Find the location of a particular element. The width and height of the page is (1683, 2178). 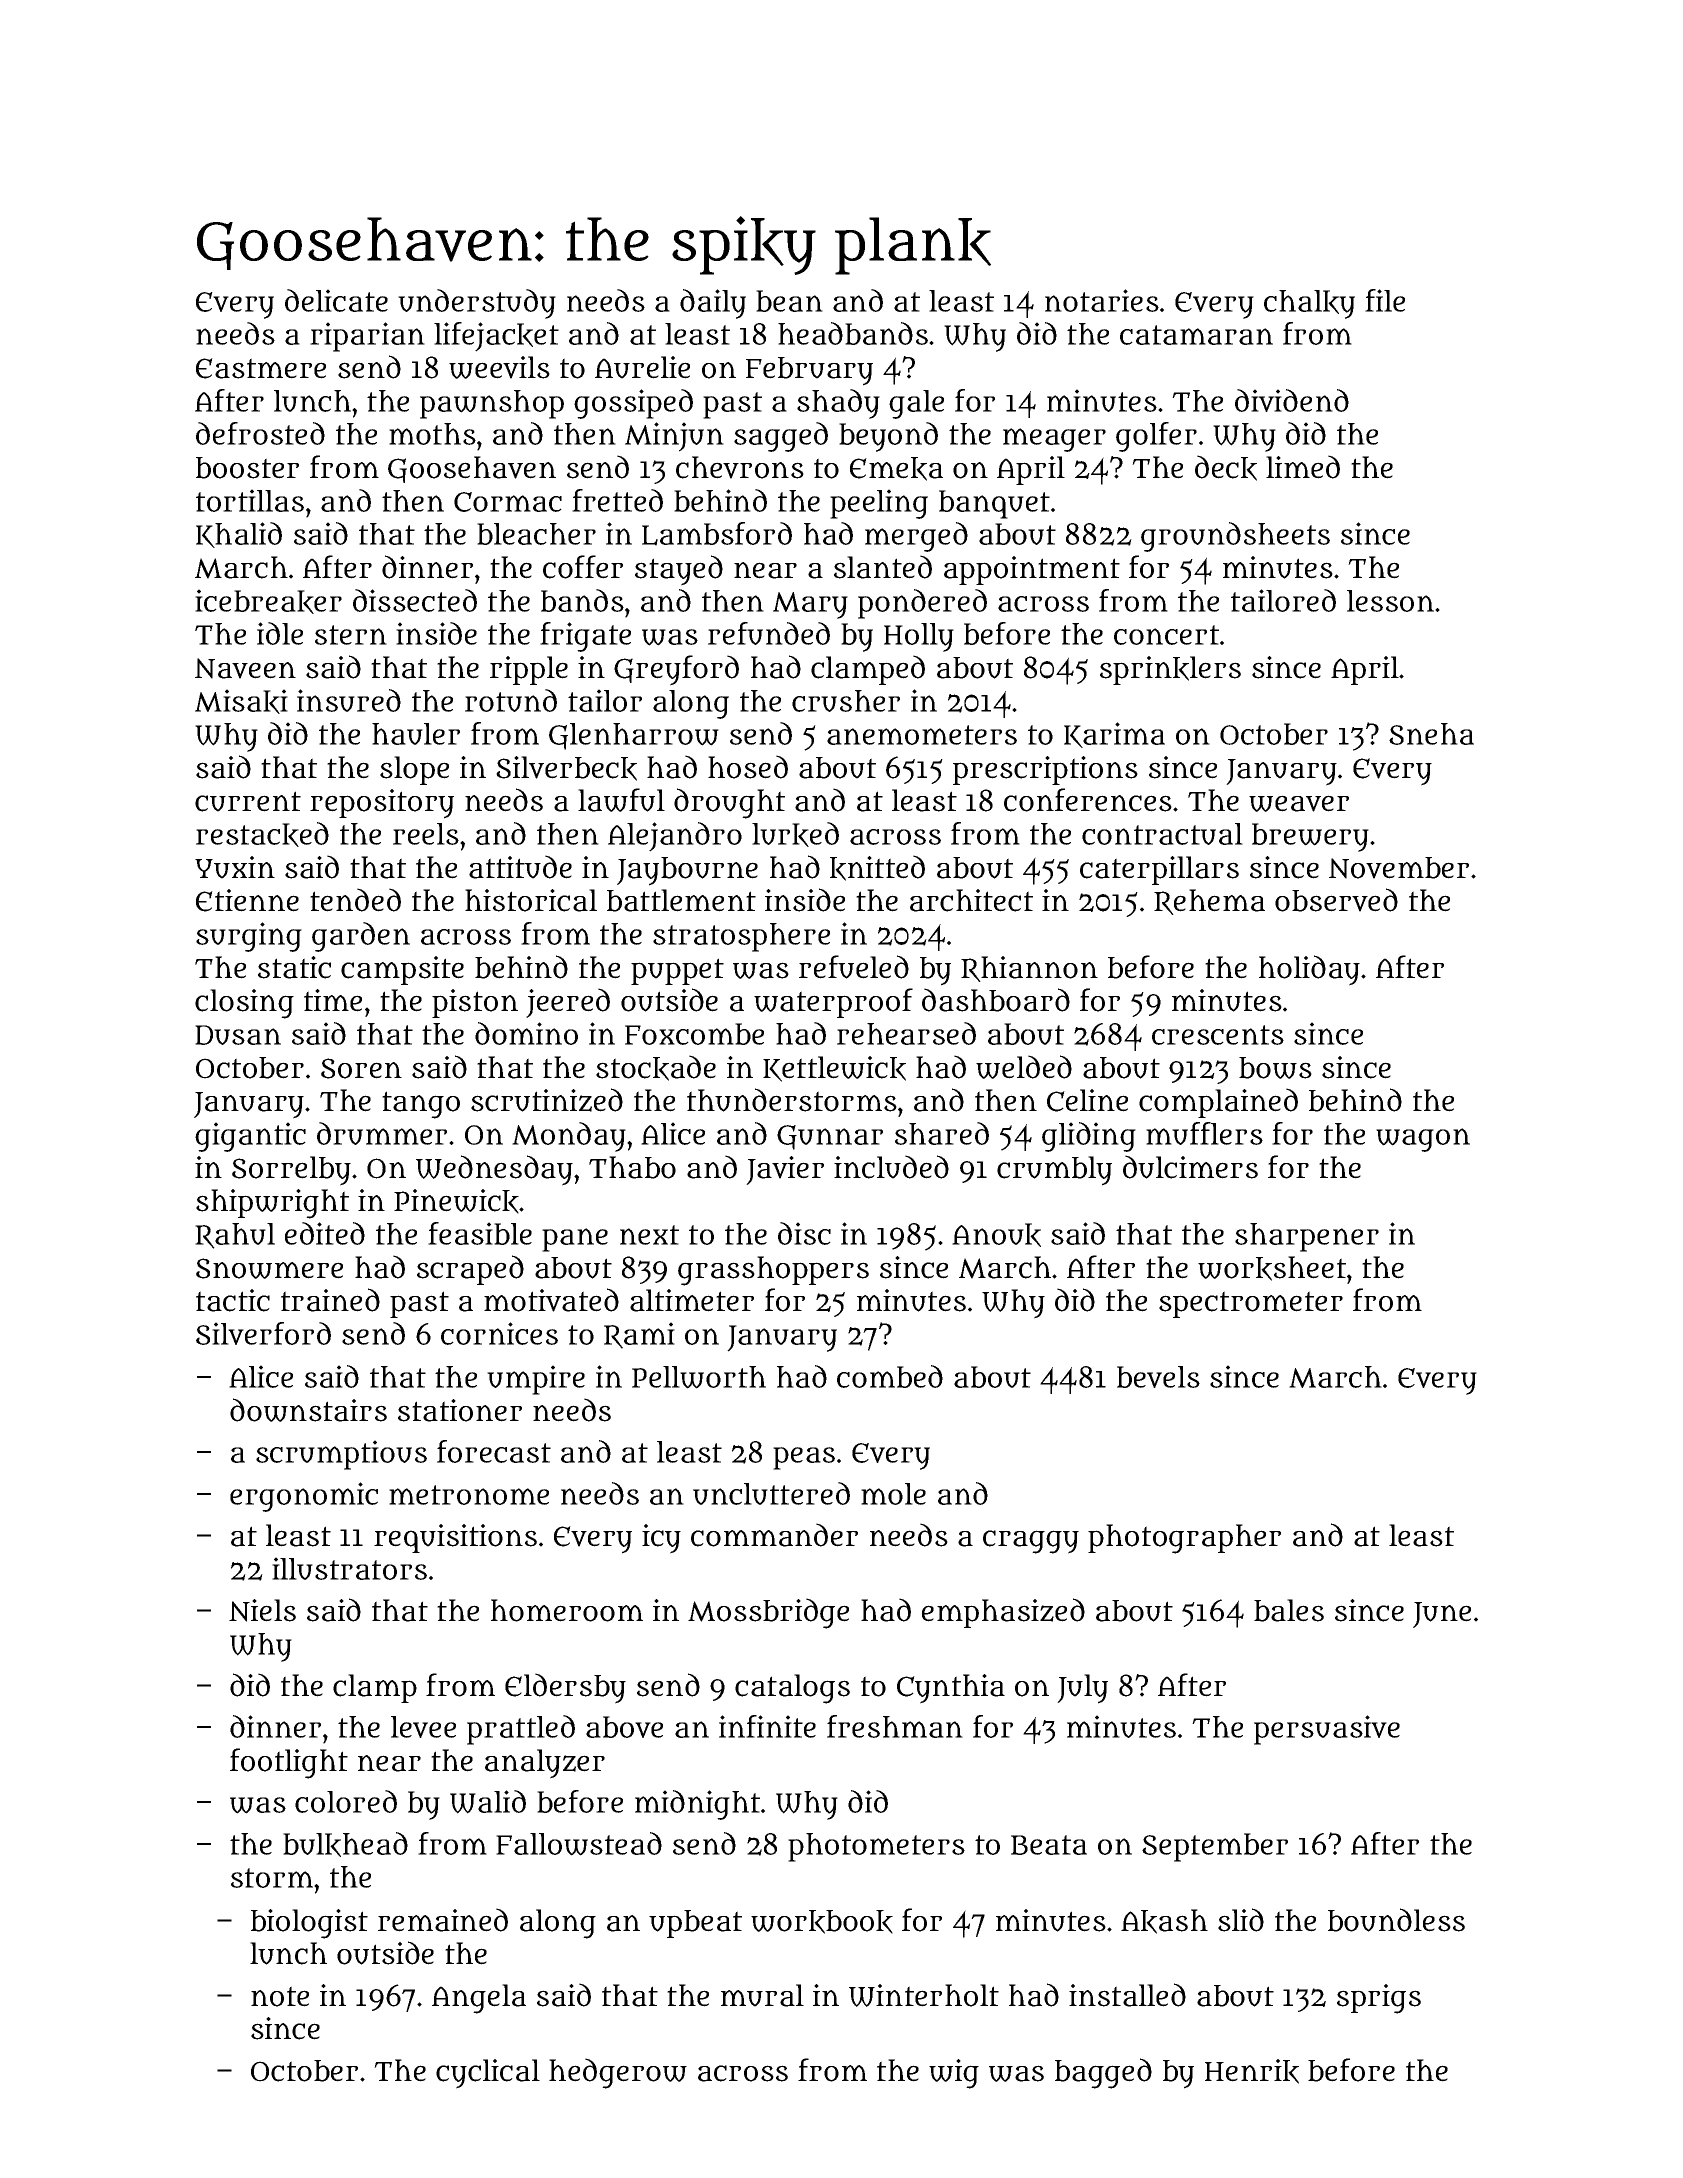

chalky is located at coordinates (1309, 304).
